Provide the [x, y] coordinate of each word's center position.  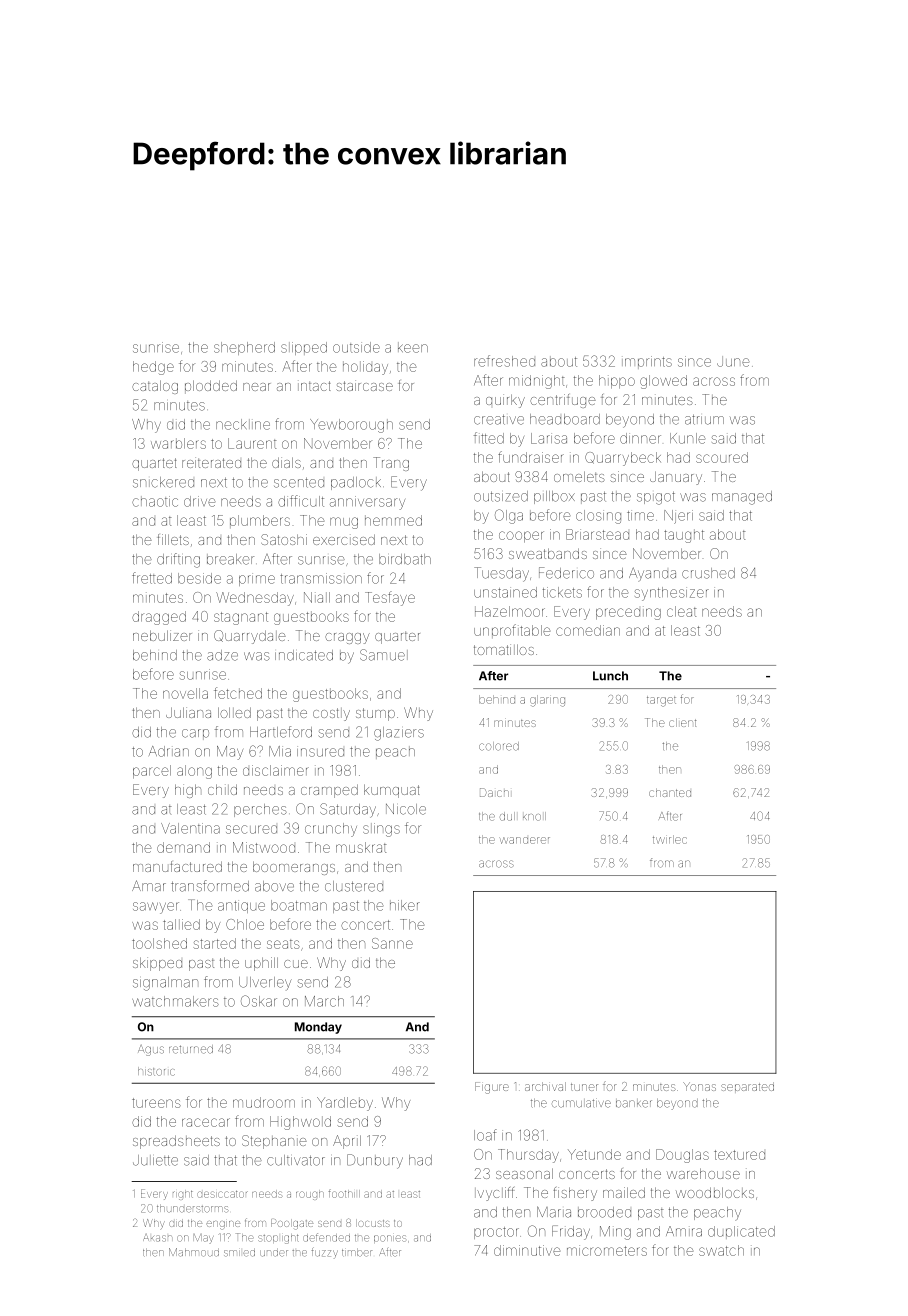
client [682, 723]
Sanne [392, 943]
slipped [304, 348]
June [733, 361]
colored [499, 746]
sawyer [156, 908]
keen [413, 347]
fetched [238, 693]
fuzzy [325, 1252]
